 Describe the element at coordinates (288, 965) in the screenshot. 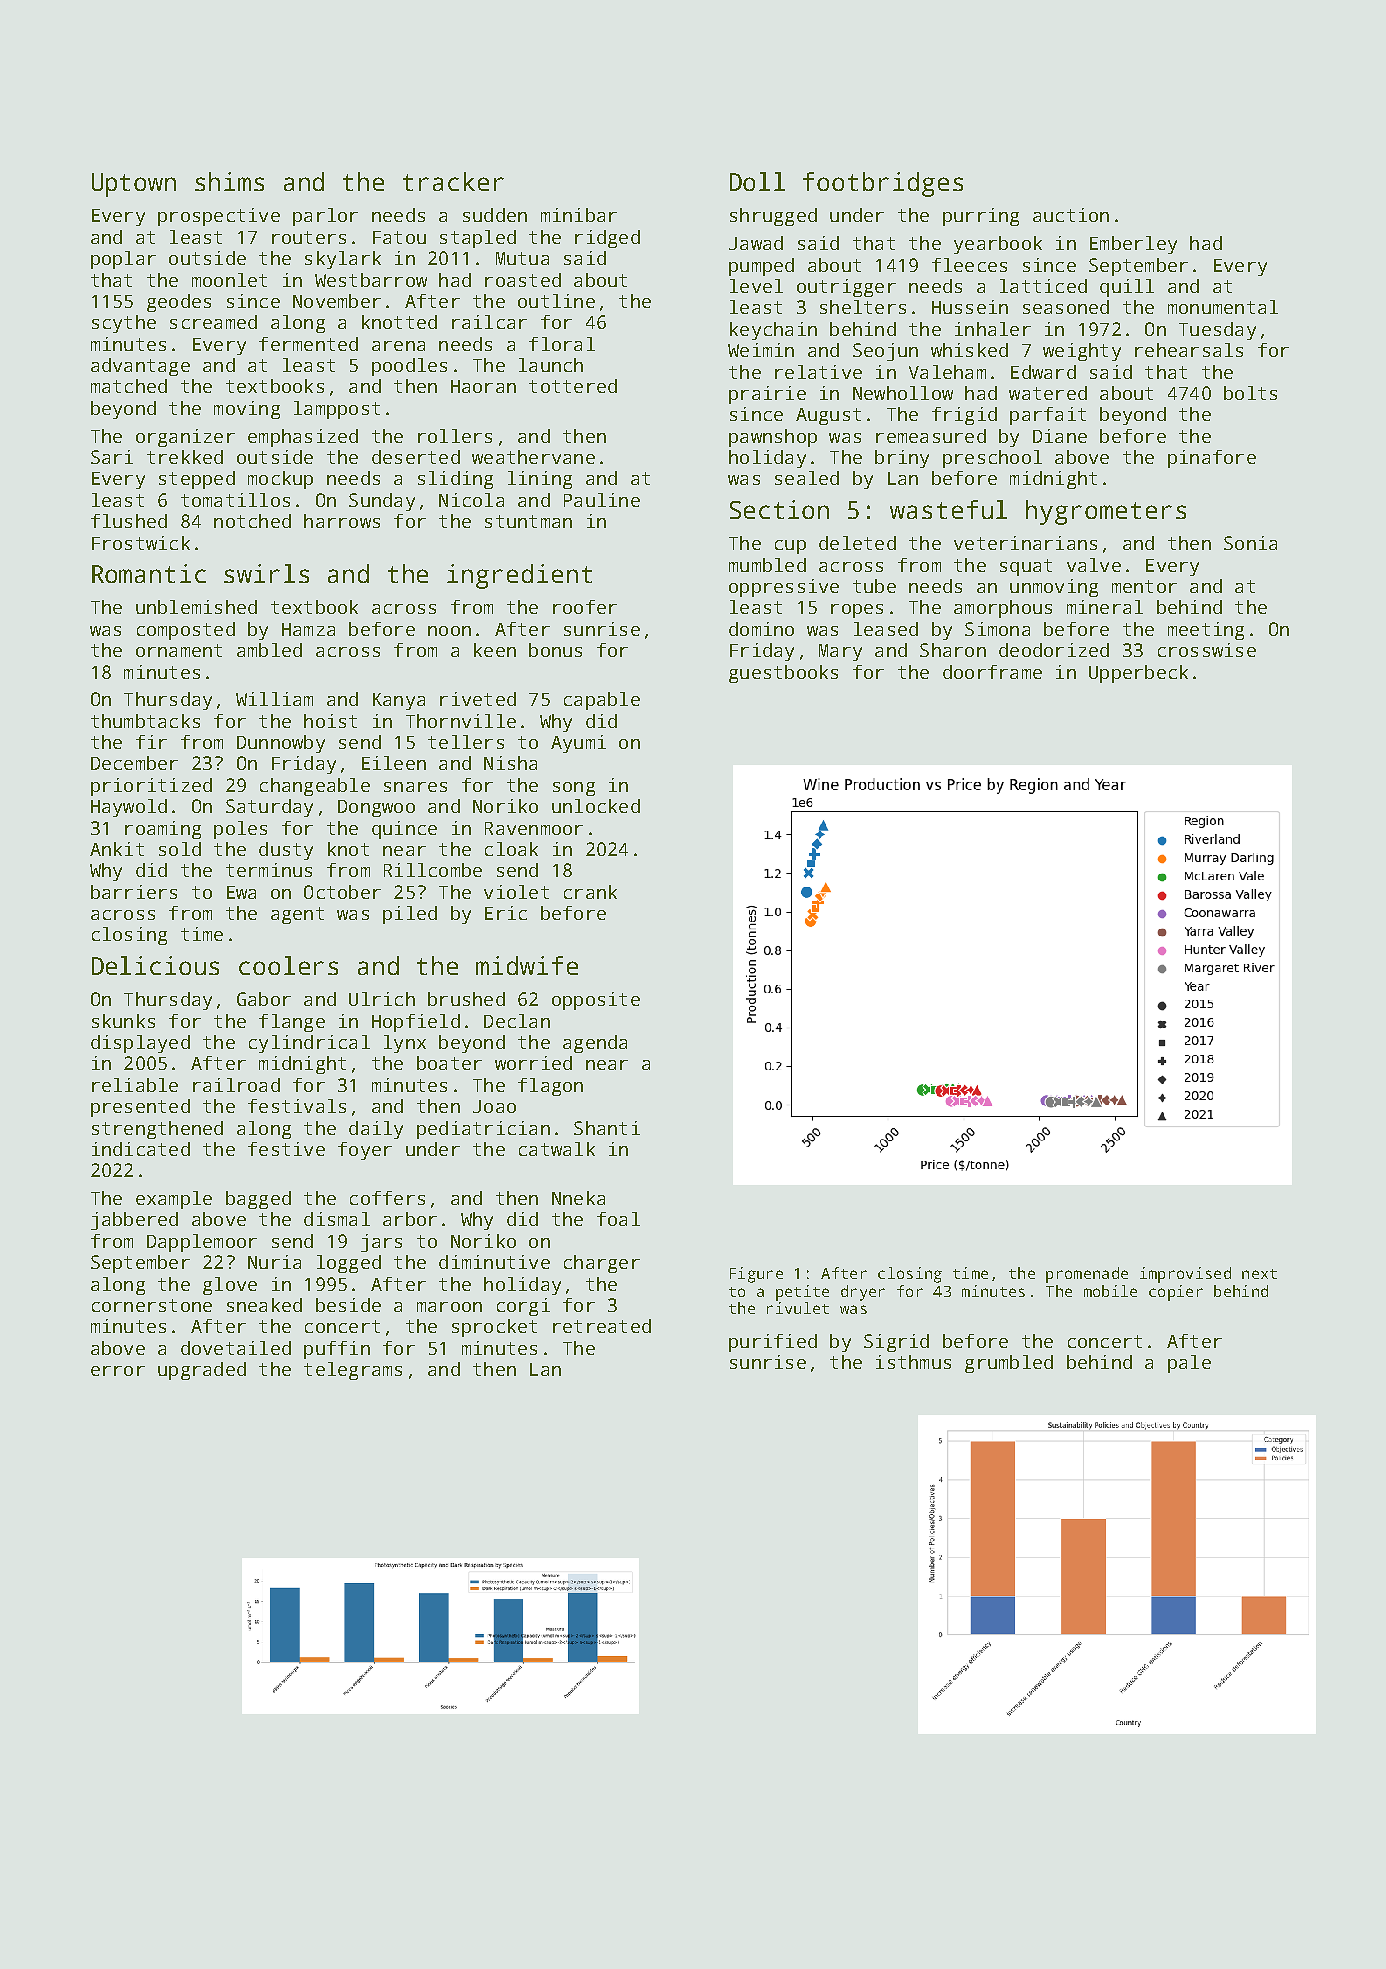

I see `coolers` at that location.
